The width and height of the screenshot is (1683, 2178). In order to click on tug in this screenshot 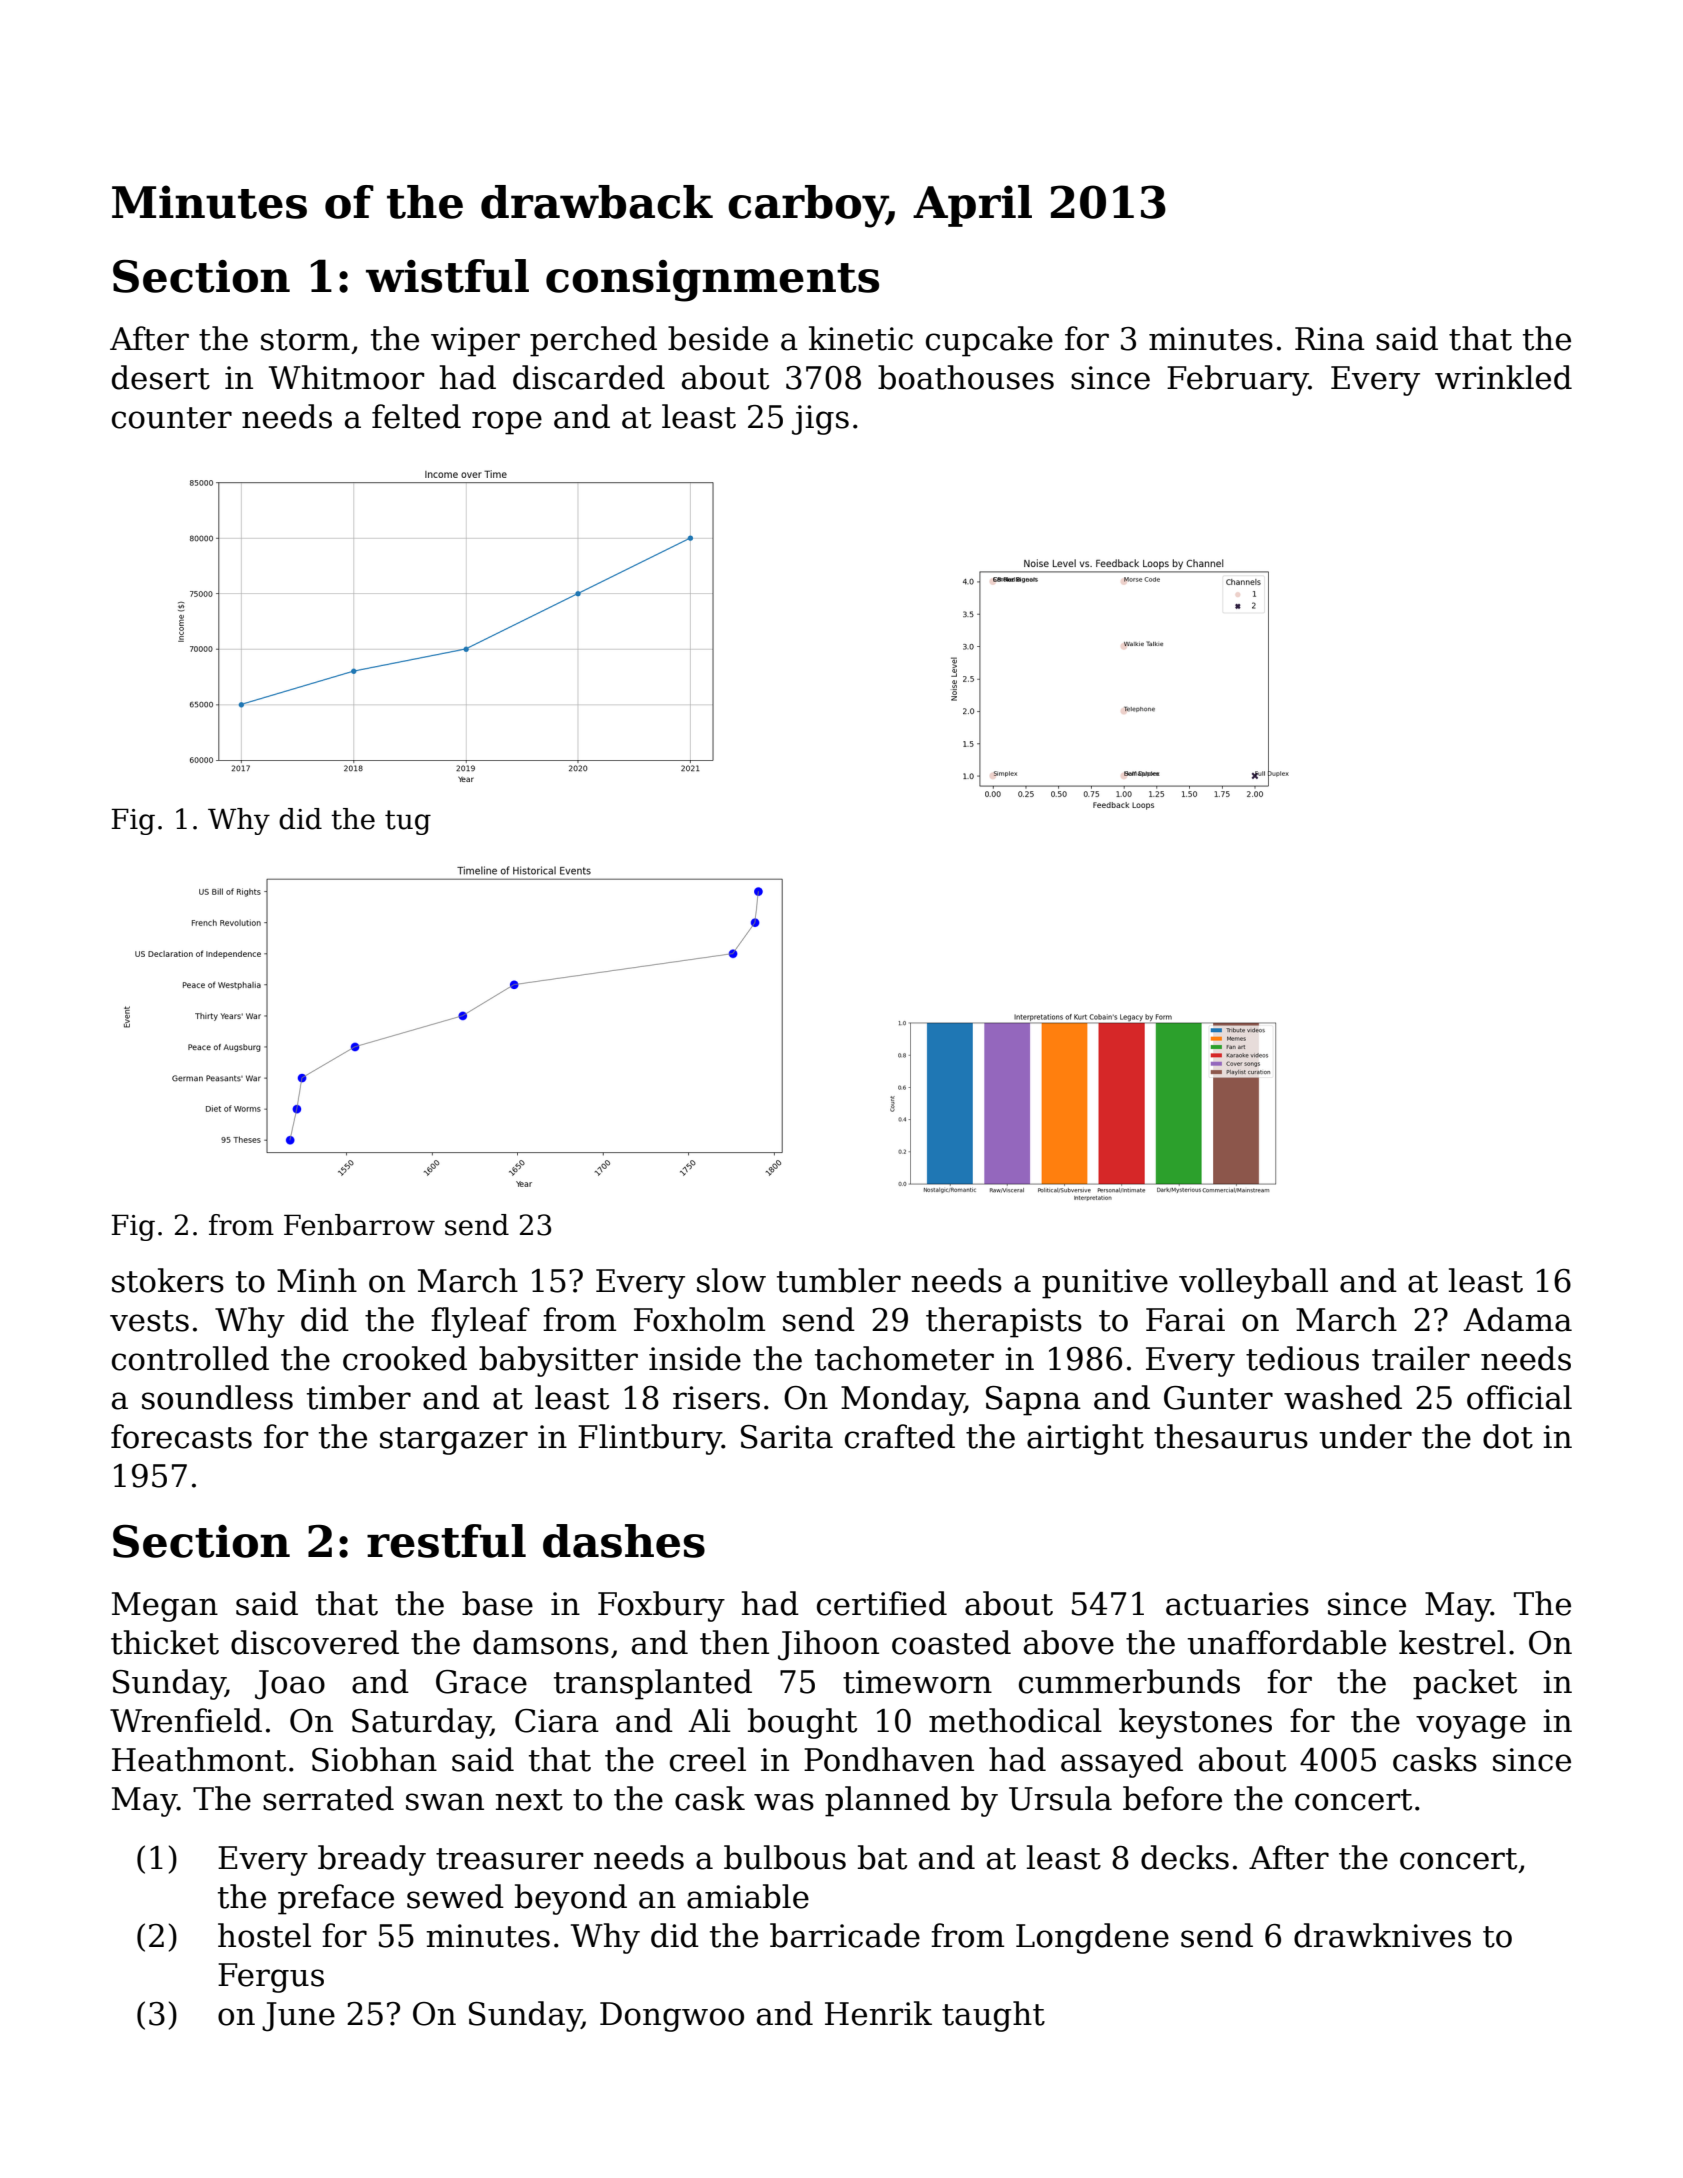, I will do `click(408, 822)`.
